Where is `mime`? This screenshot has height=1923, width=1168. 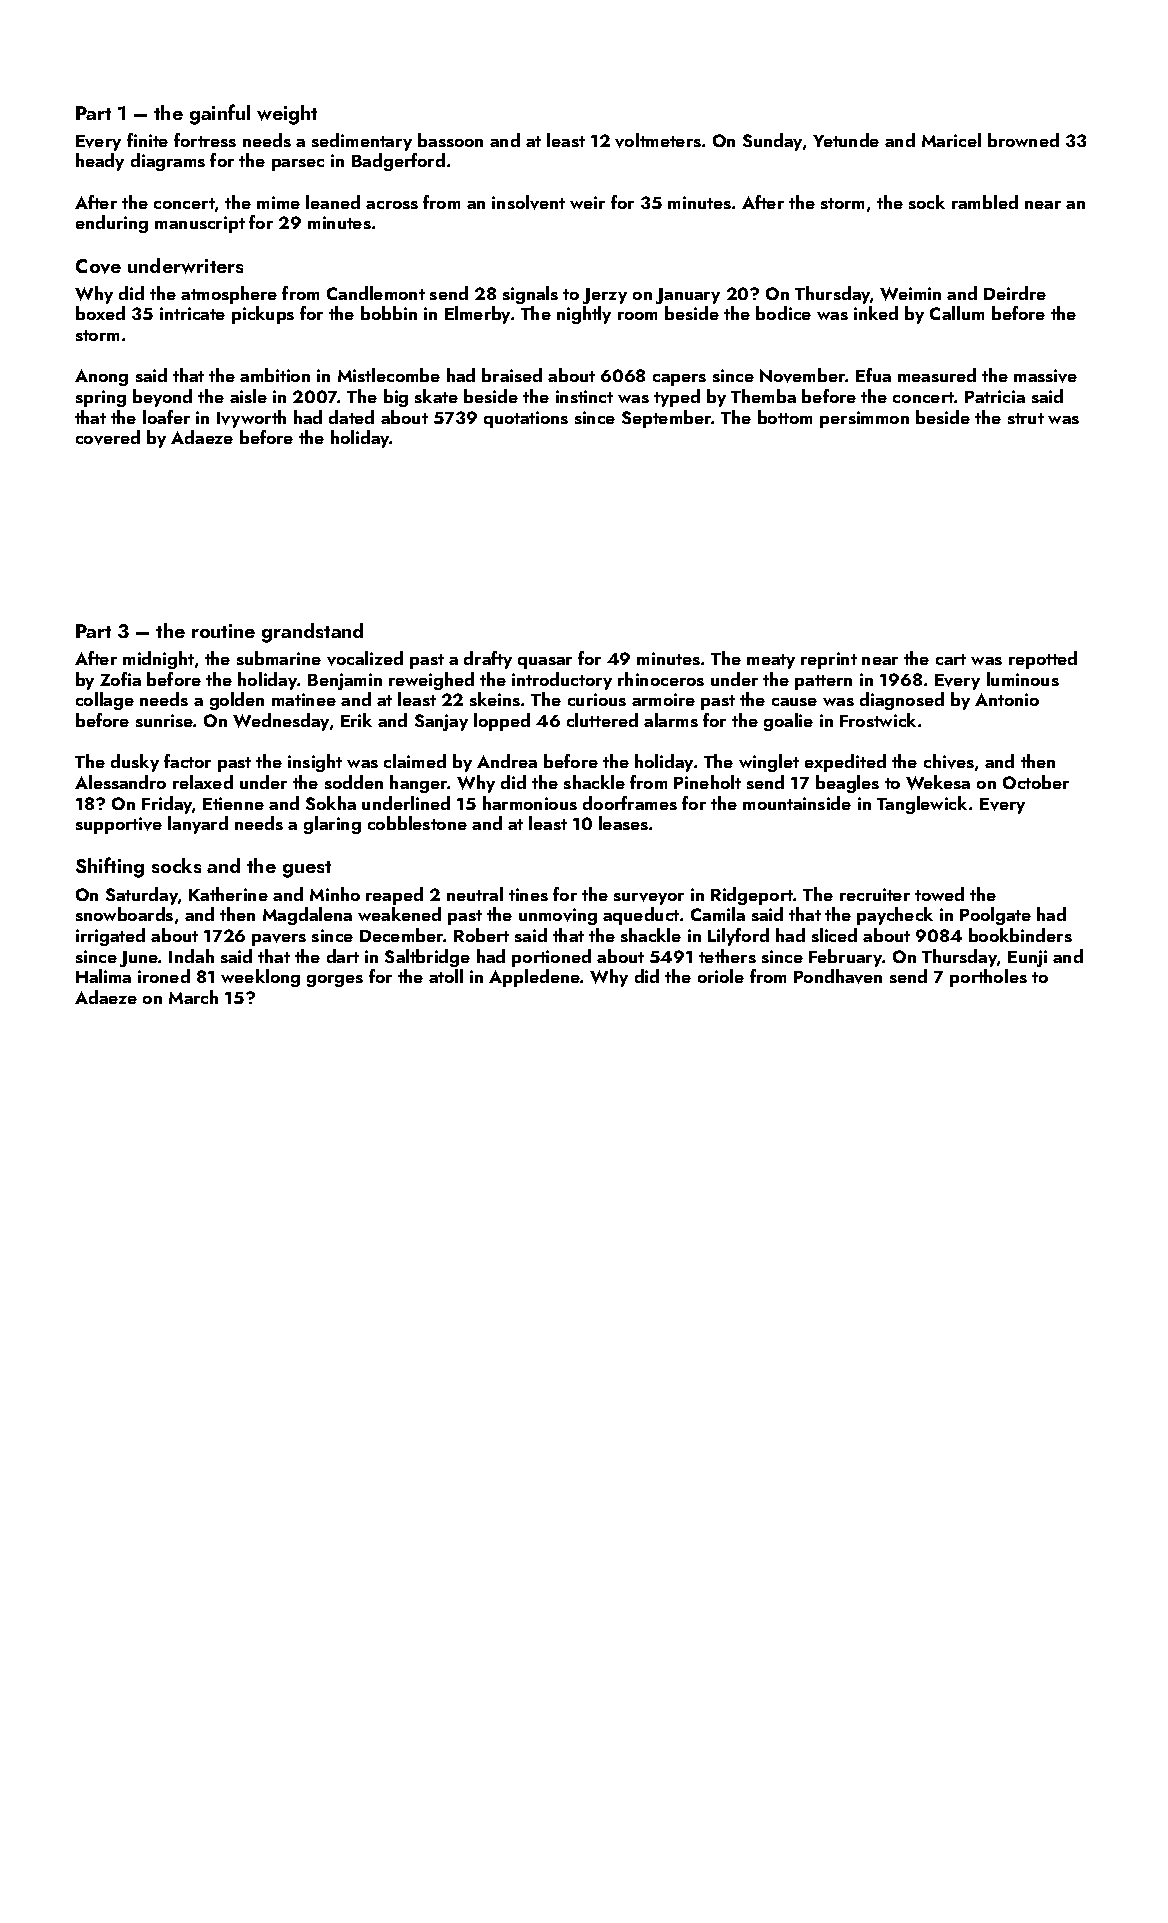
mime is located at coordinates (278, 202).
